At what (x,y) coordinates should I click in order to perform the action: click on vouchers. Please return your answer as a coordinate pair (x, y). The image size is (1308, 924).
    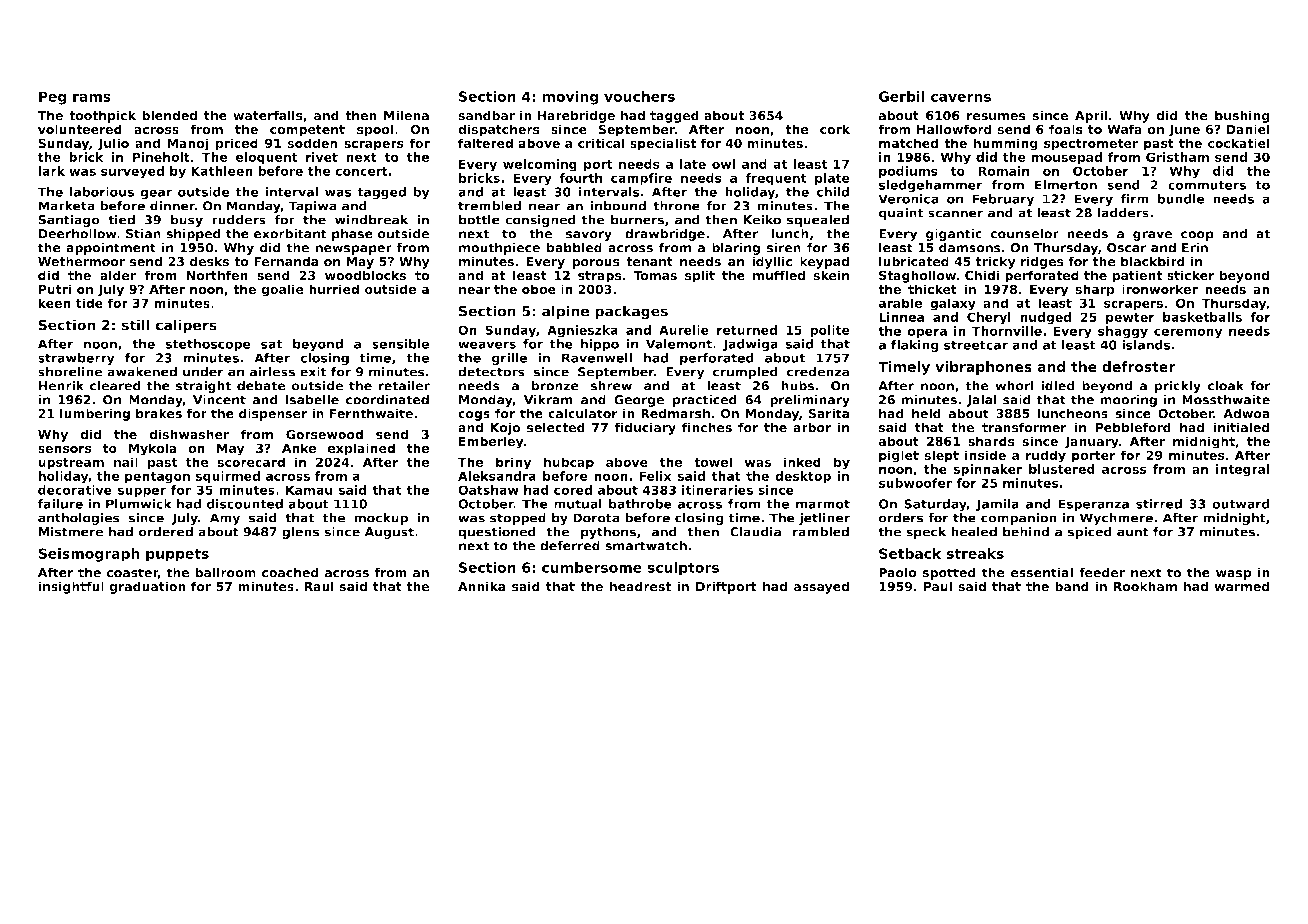
    Looking at the image, I should click on (639, 96).
